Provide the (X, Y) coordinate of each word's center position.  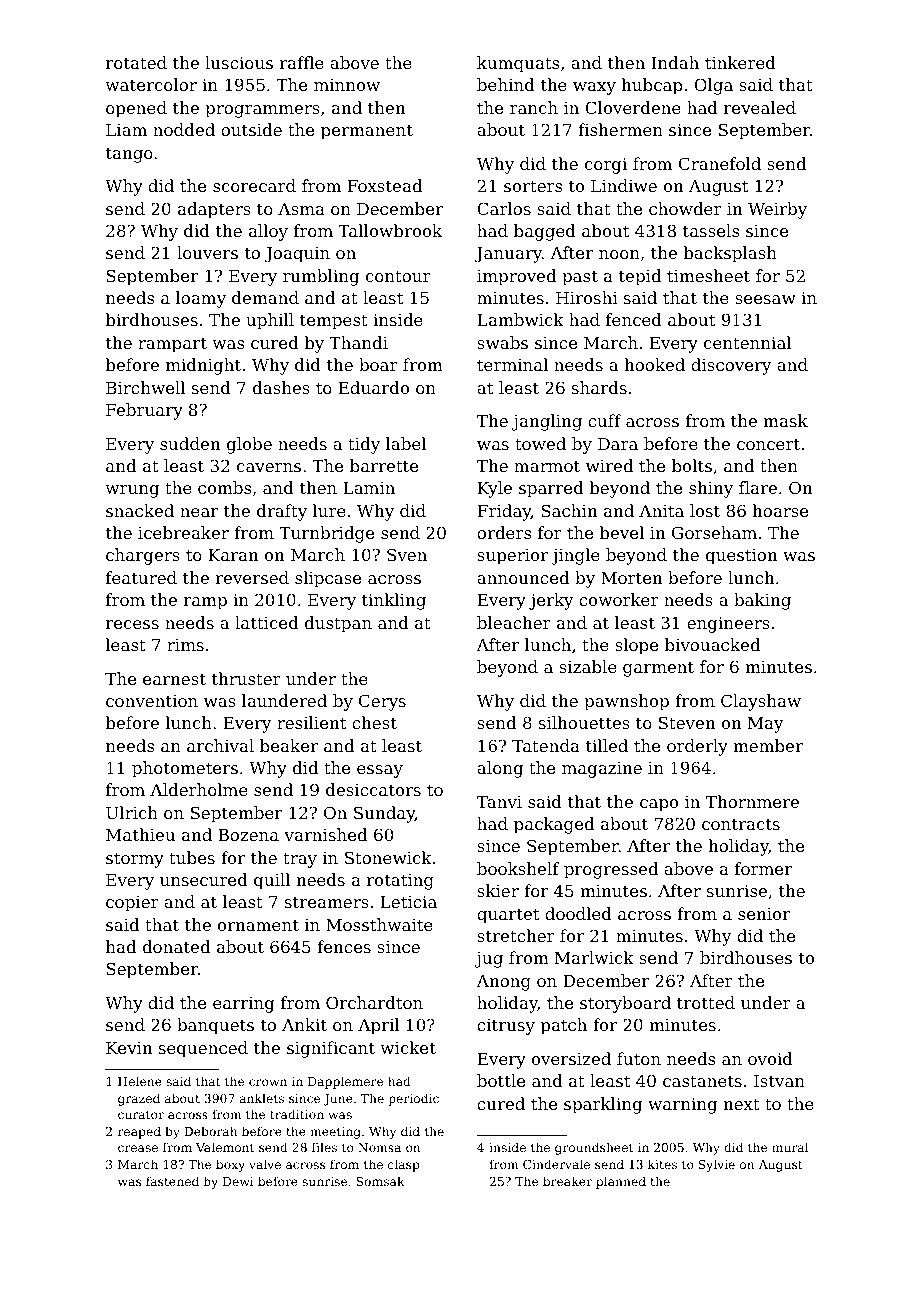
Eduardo (373, 387)
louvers (207, 252)
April (379, 1026)
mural (790, 1147)
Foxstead (384, 185)
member (768, 745)
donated (176, 946)
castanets (702, 1081)
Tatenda (546, 745)
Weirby (777, 210)
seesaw (765, 299)
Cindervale (556, 1164)
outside (251, 129)
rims (185, 645)
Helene (140, 1081)
